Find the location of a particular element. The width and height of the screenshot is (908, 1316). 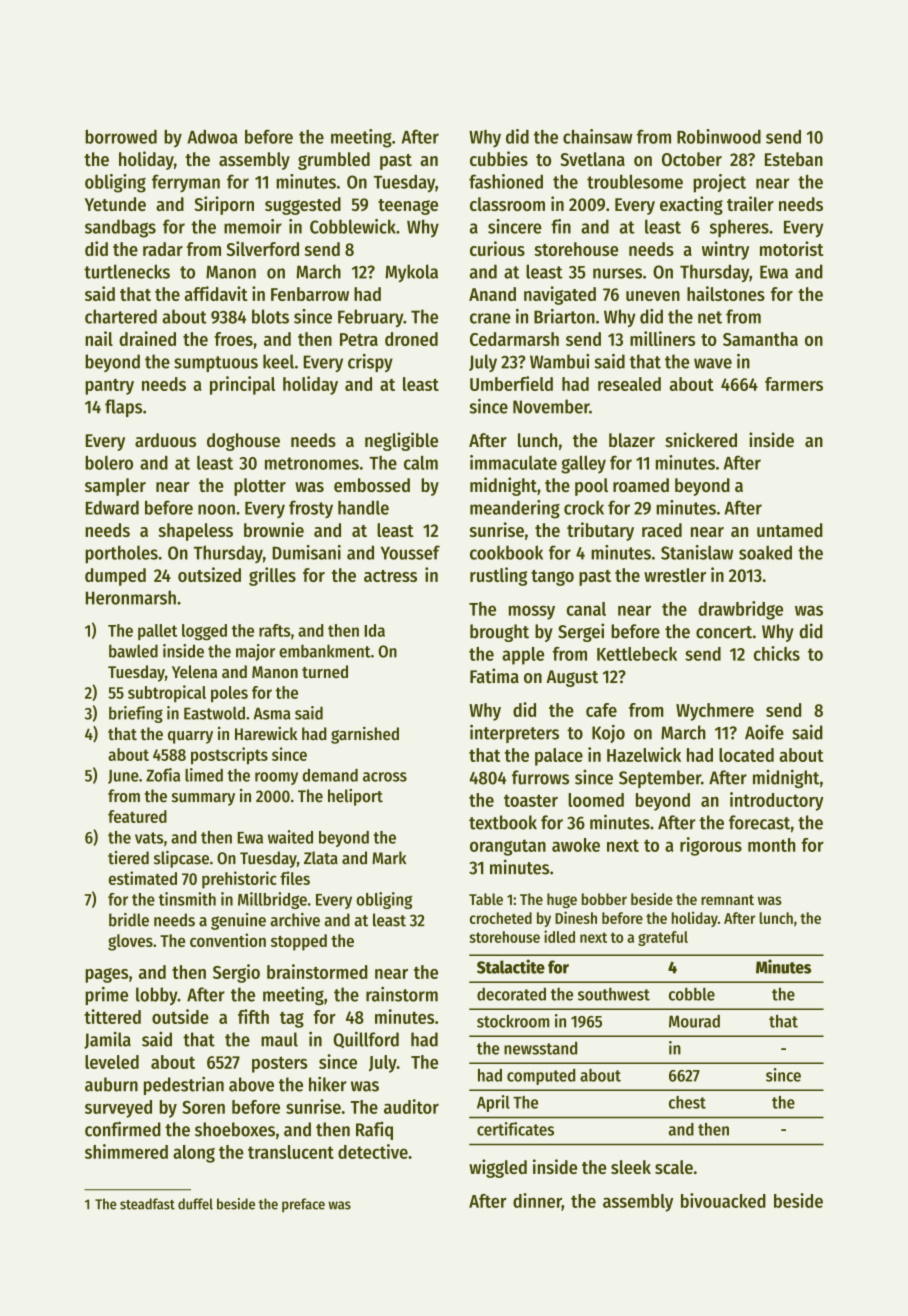

bivouacked is located at coordinates (723, 1200).
